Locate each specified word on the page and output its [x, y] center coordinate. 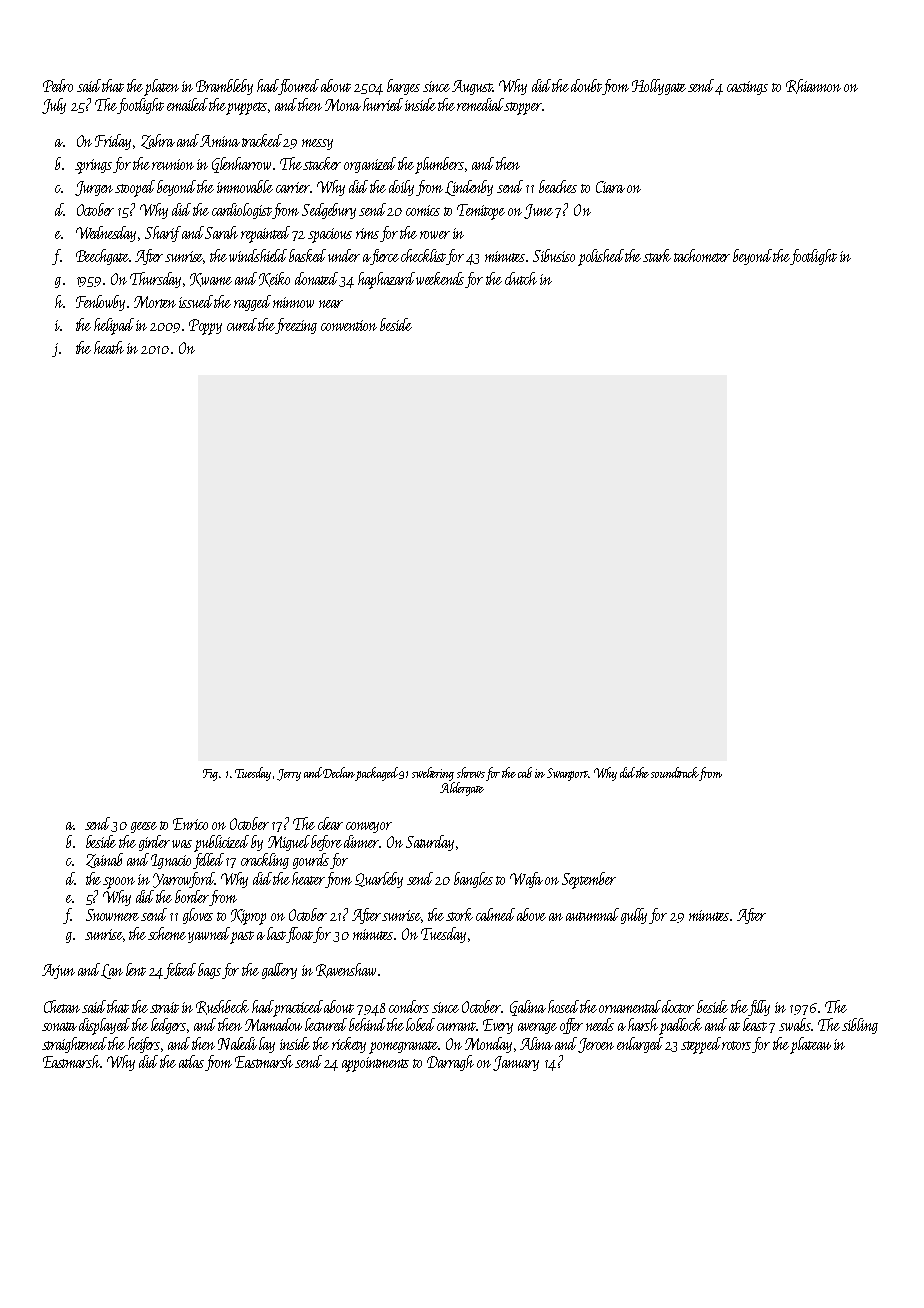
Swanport [567, 774]
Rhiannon [813, 86]
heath [109, 347]
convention [349, 325]
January [516, 1063]
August [472, 87]
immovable [245, 186]
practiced [299, 1008]
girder [154, 843]
